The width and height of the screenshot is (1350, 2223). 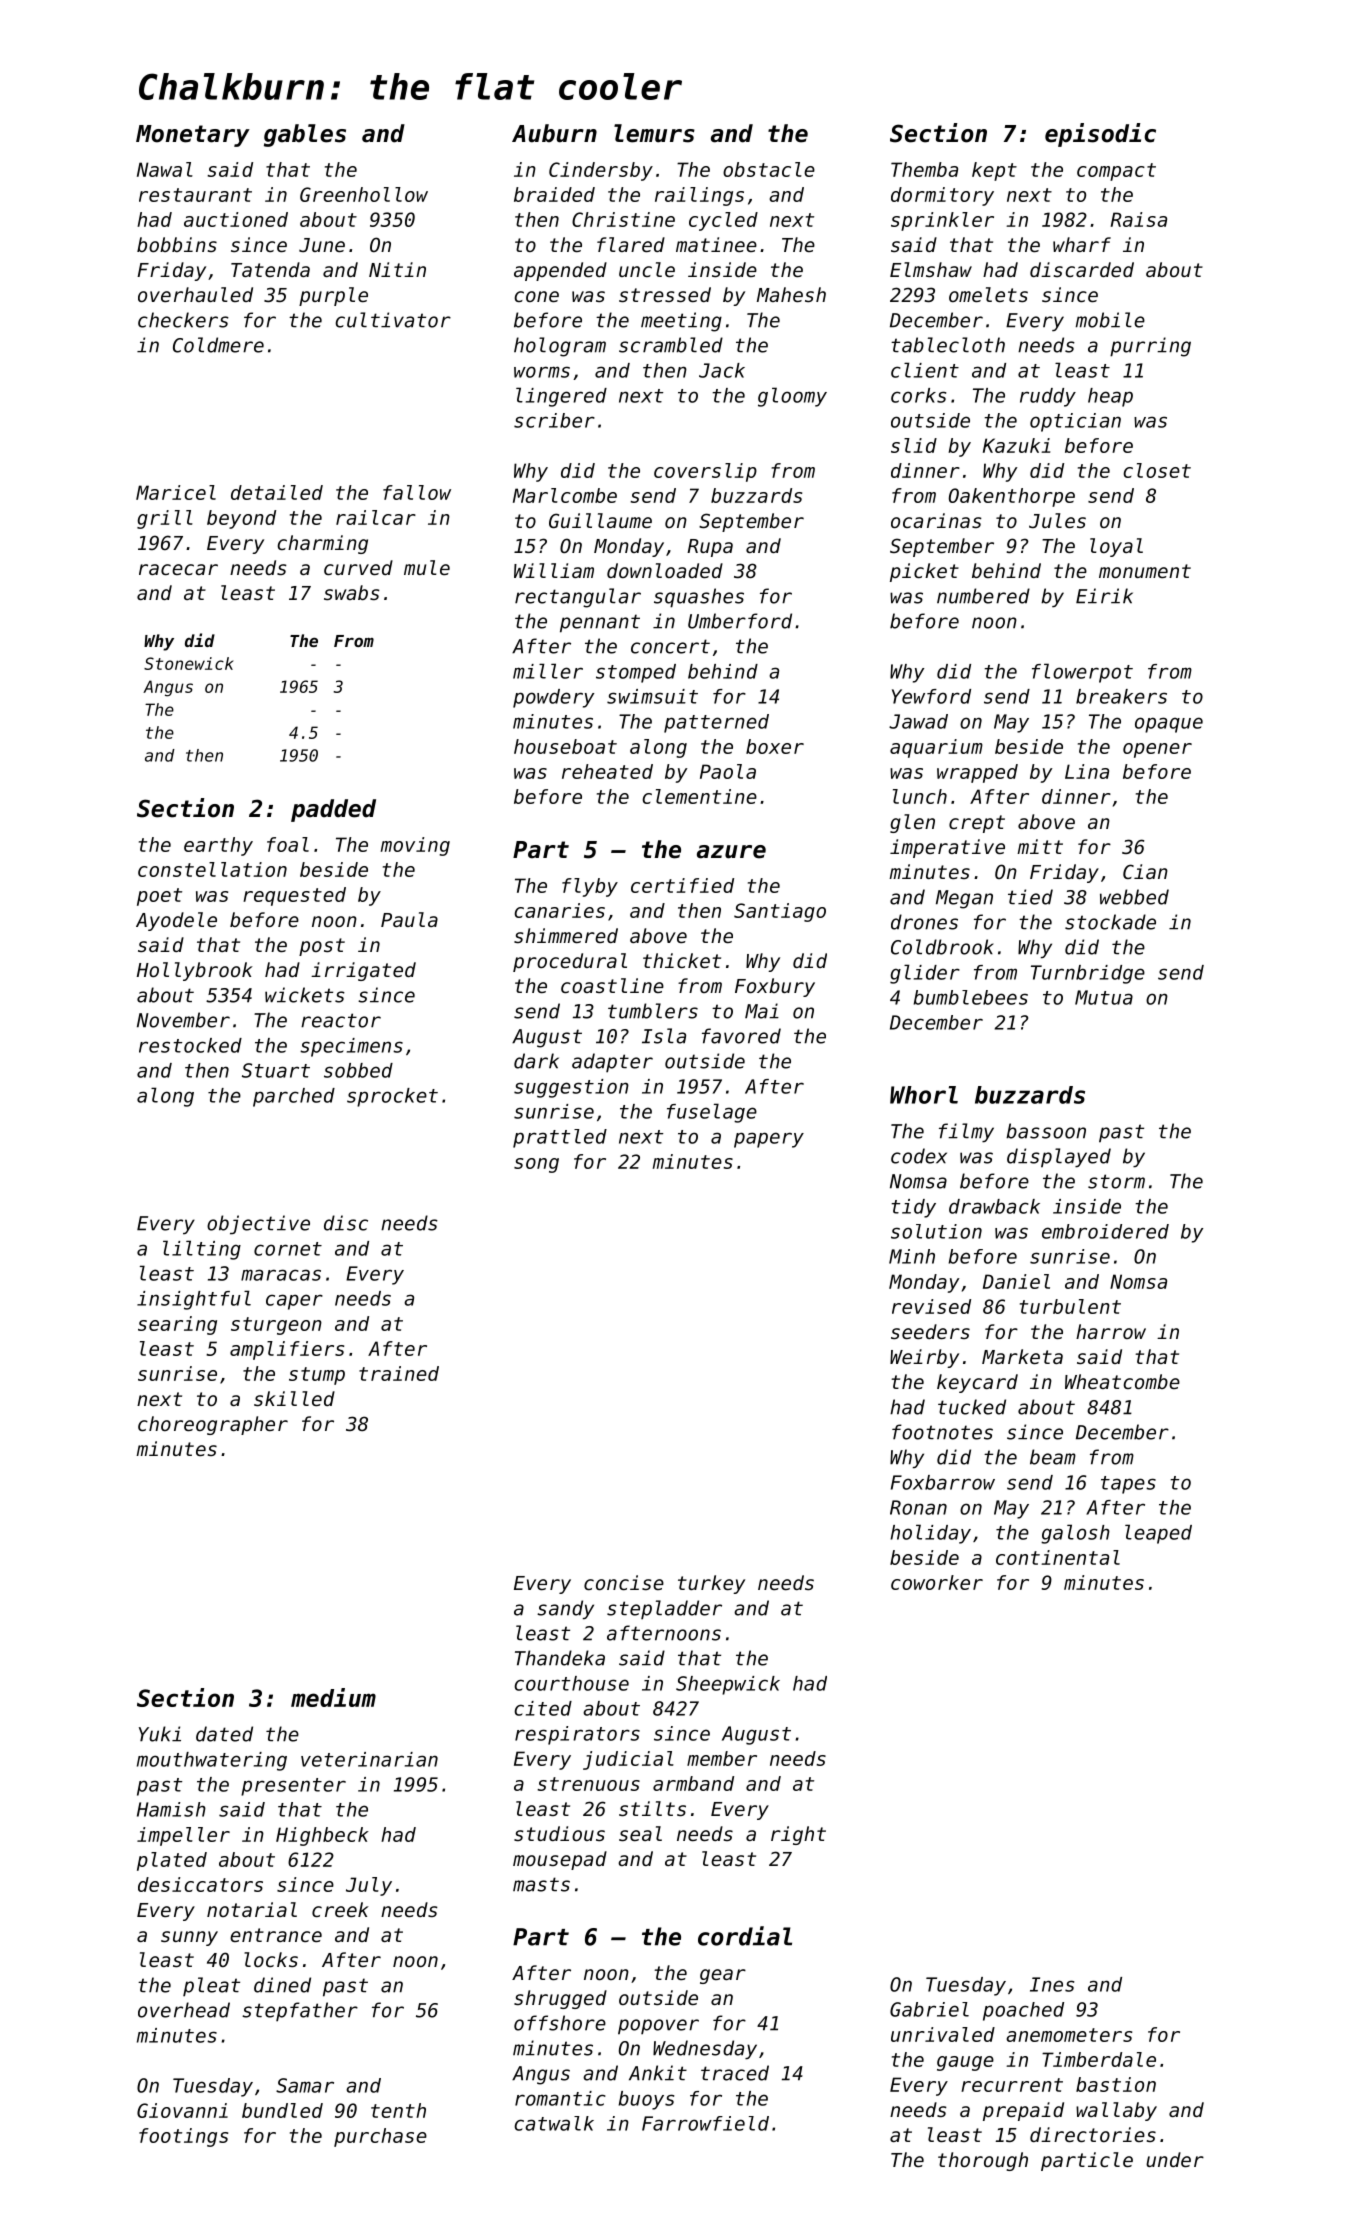 What do you see at coordinates (705, 2123) in the screenshot?
I see `Farrowfield` at bounding box center [705, 2123].
